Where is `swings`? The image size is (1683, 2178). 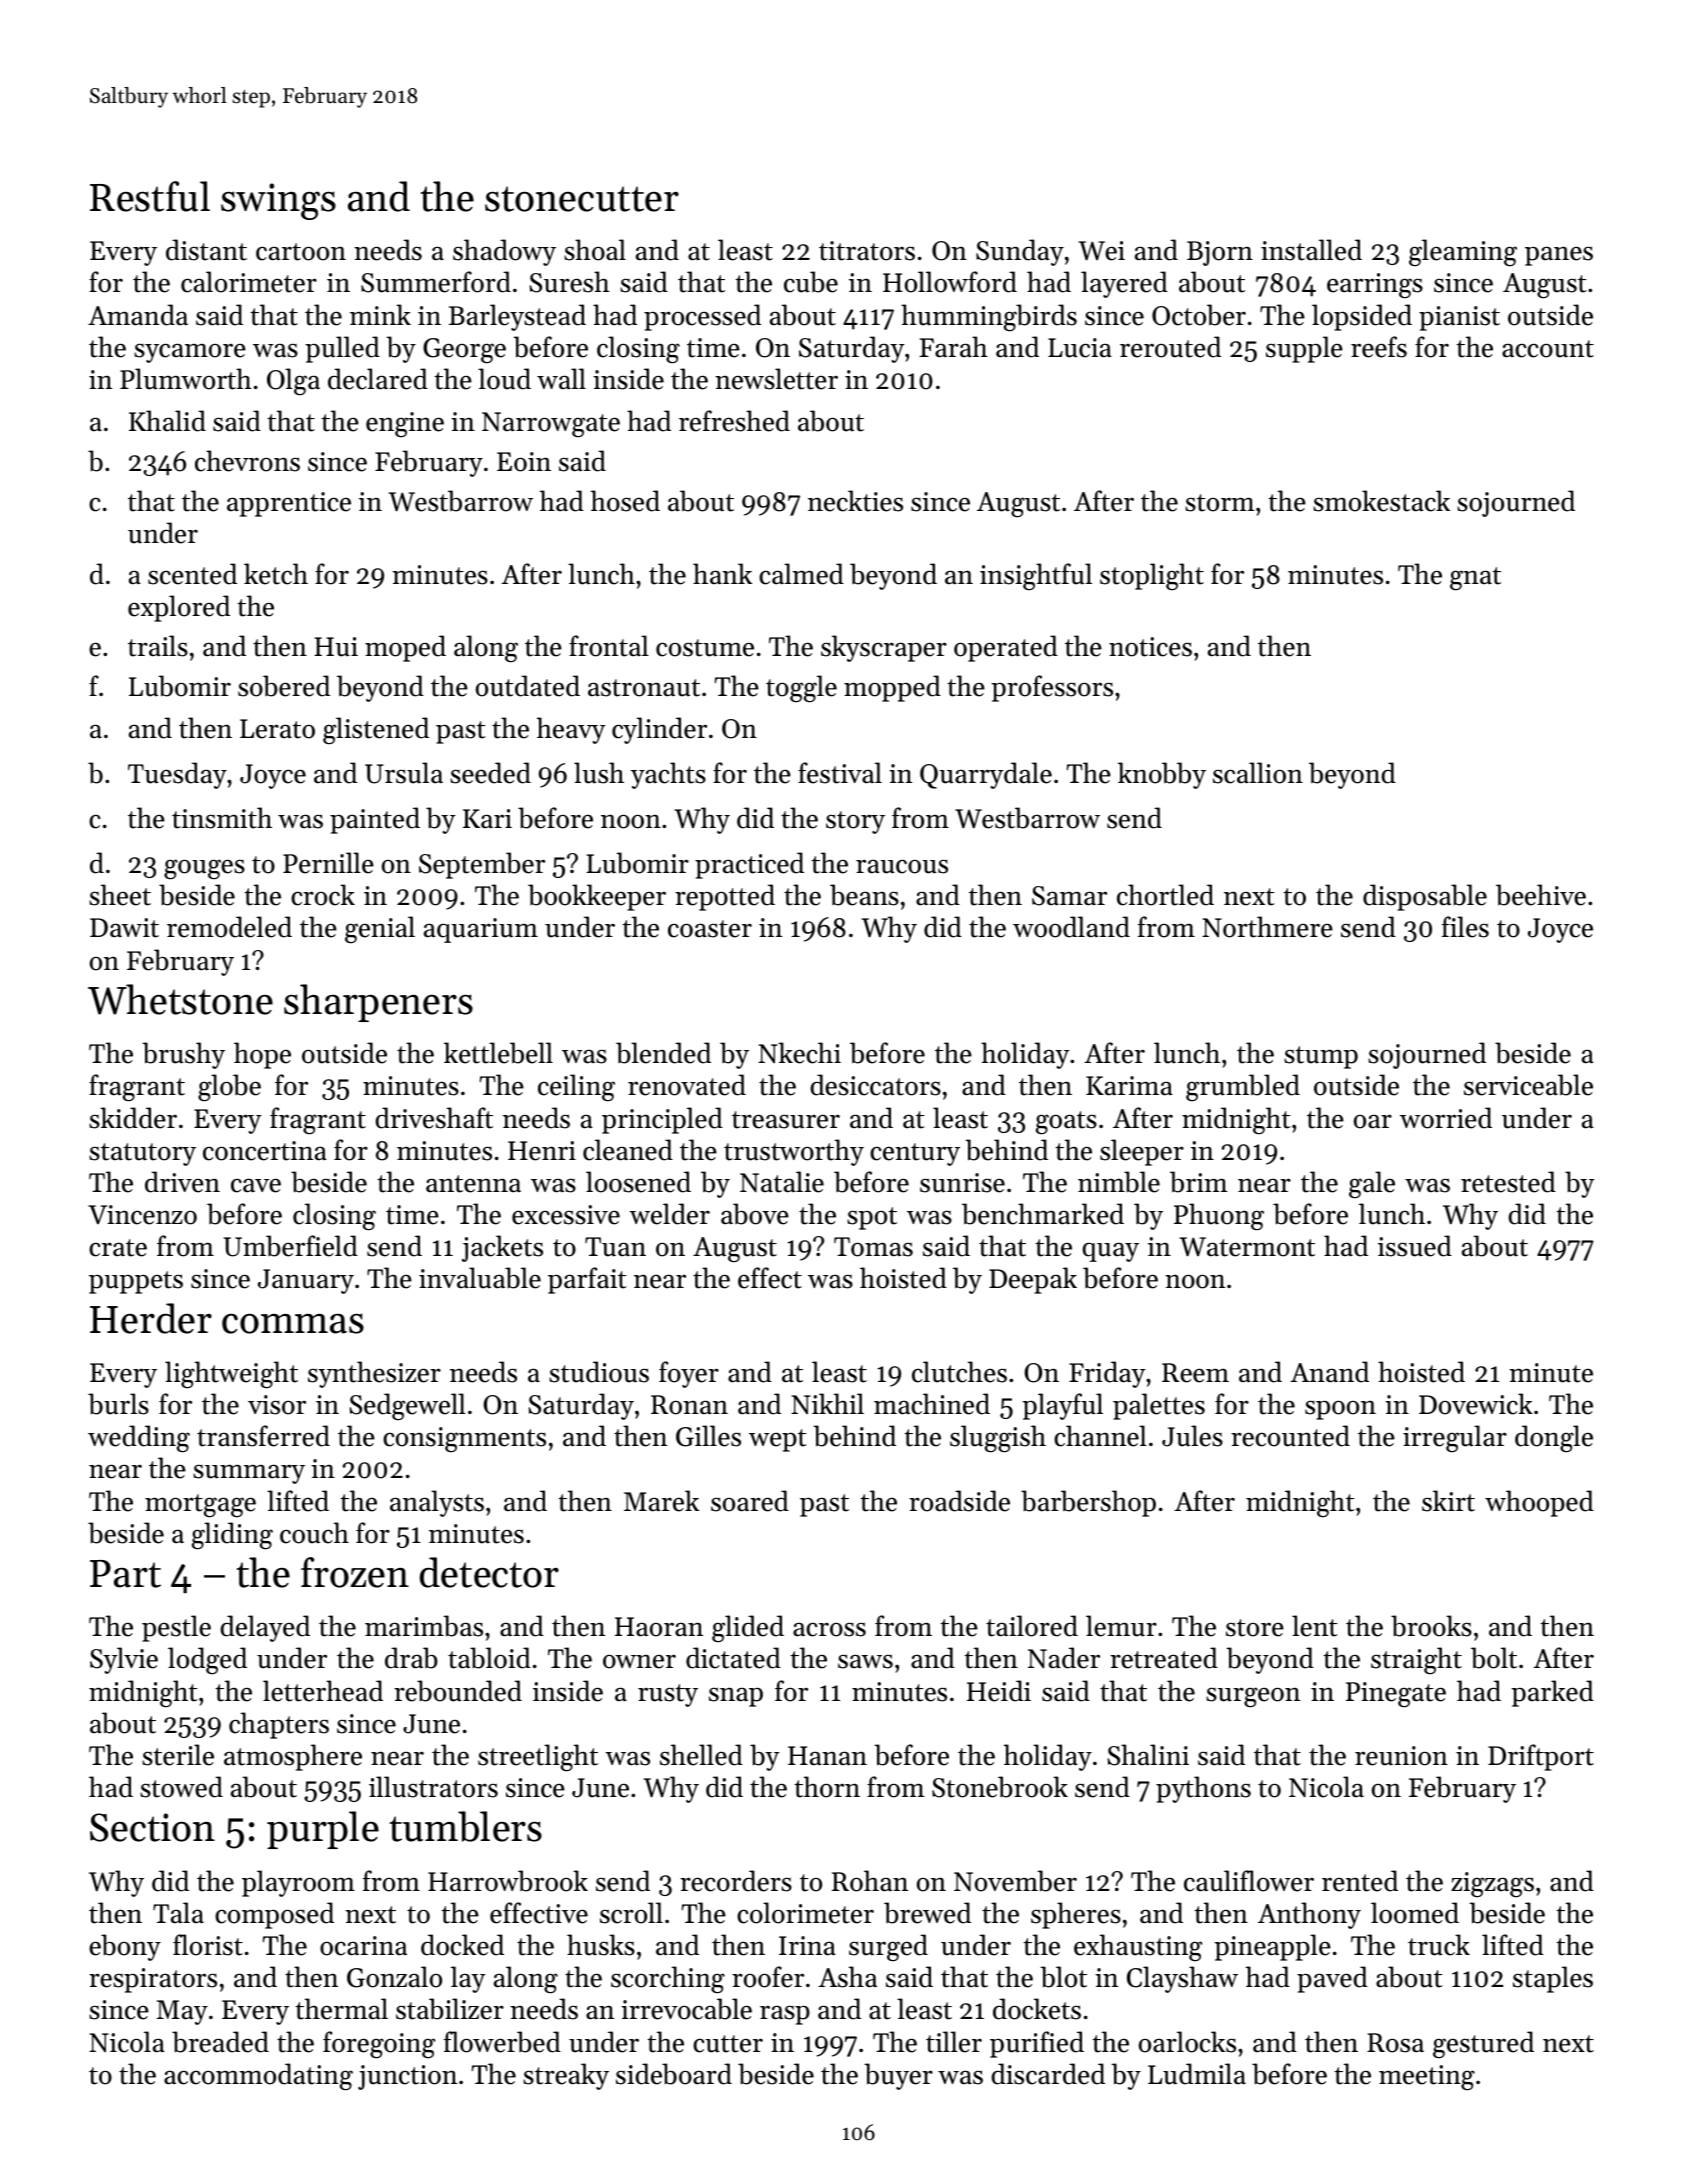 swings is located at coordinates (278, 201).
